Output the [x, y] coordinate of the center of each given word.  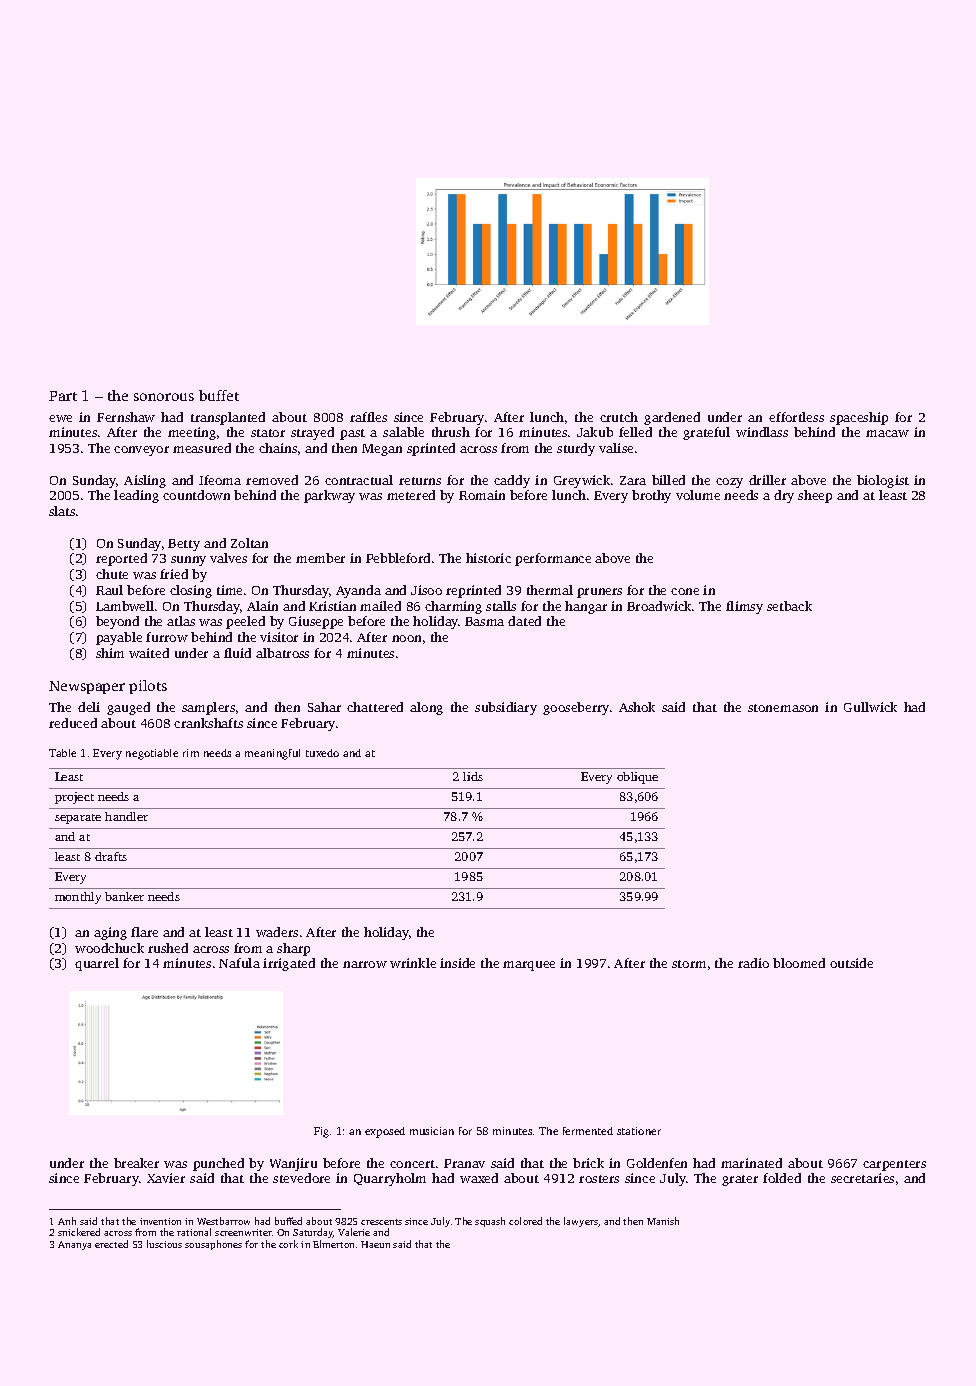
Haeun [375, 1244]
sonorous [164, 397]
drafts [111, 856]
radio [753, 963]
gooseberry [576, 708]
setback [789, 606]
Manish [663, 1221]
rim [191, 753]
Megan [382, 450]
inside [457, 963]
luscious [164, 1244]
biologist [883, 481]
